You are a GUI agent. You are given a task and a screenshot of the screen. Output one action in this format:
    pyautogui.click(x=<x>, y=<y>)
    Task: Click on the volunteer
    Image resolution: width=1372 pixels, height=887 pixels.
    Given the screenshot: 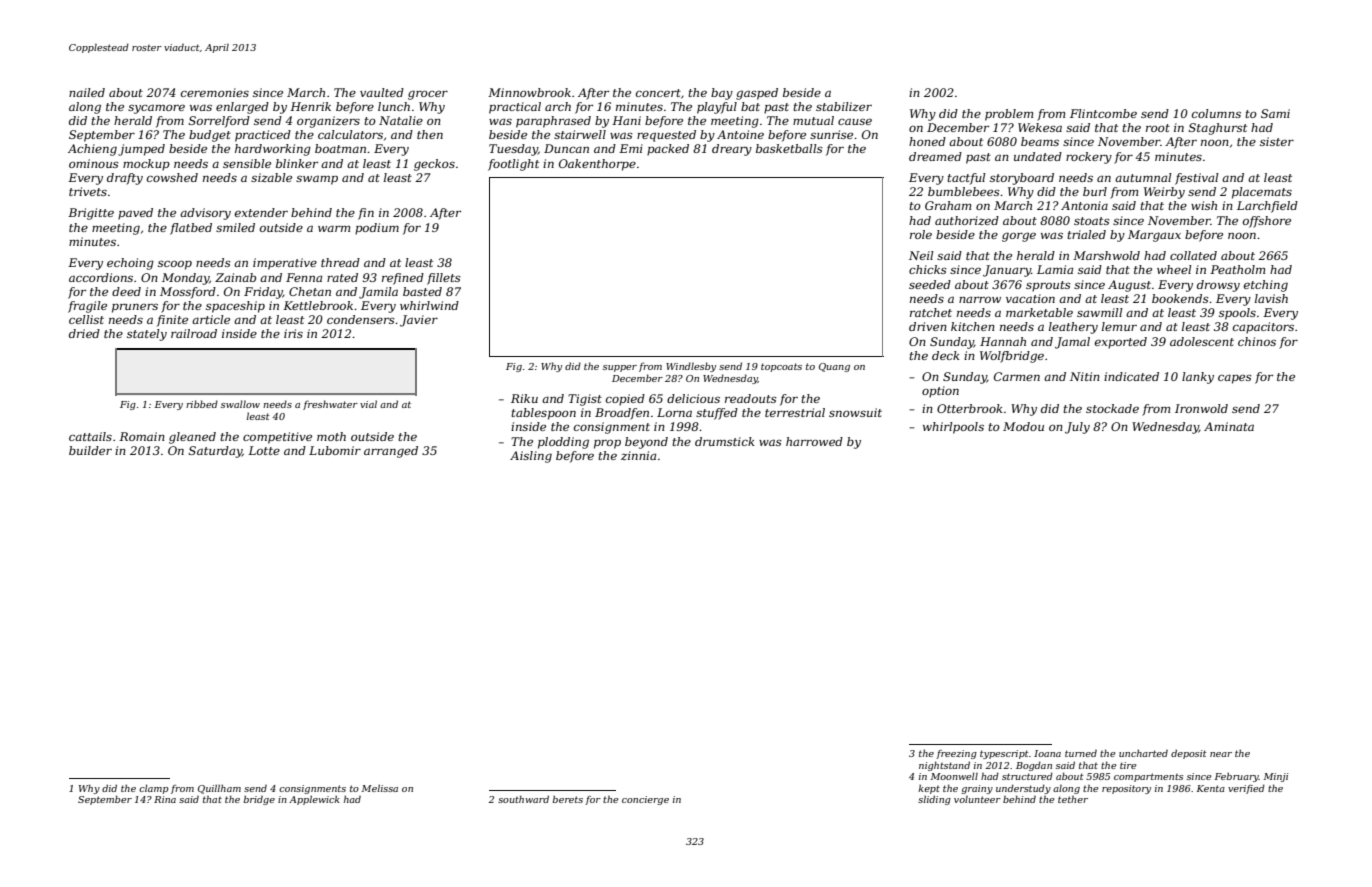 What is the action you would take?
    pyautogui.click(x=977, y=799)
